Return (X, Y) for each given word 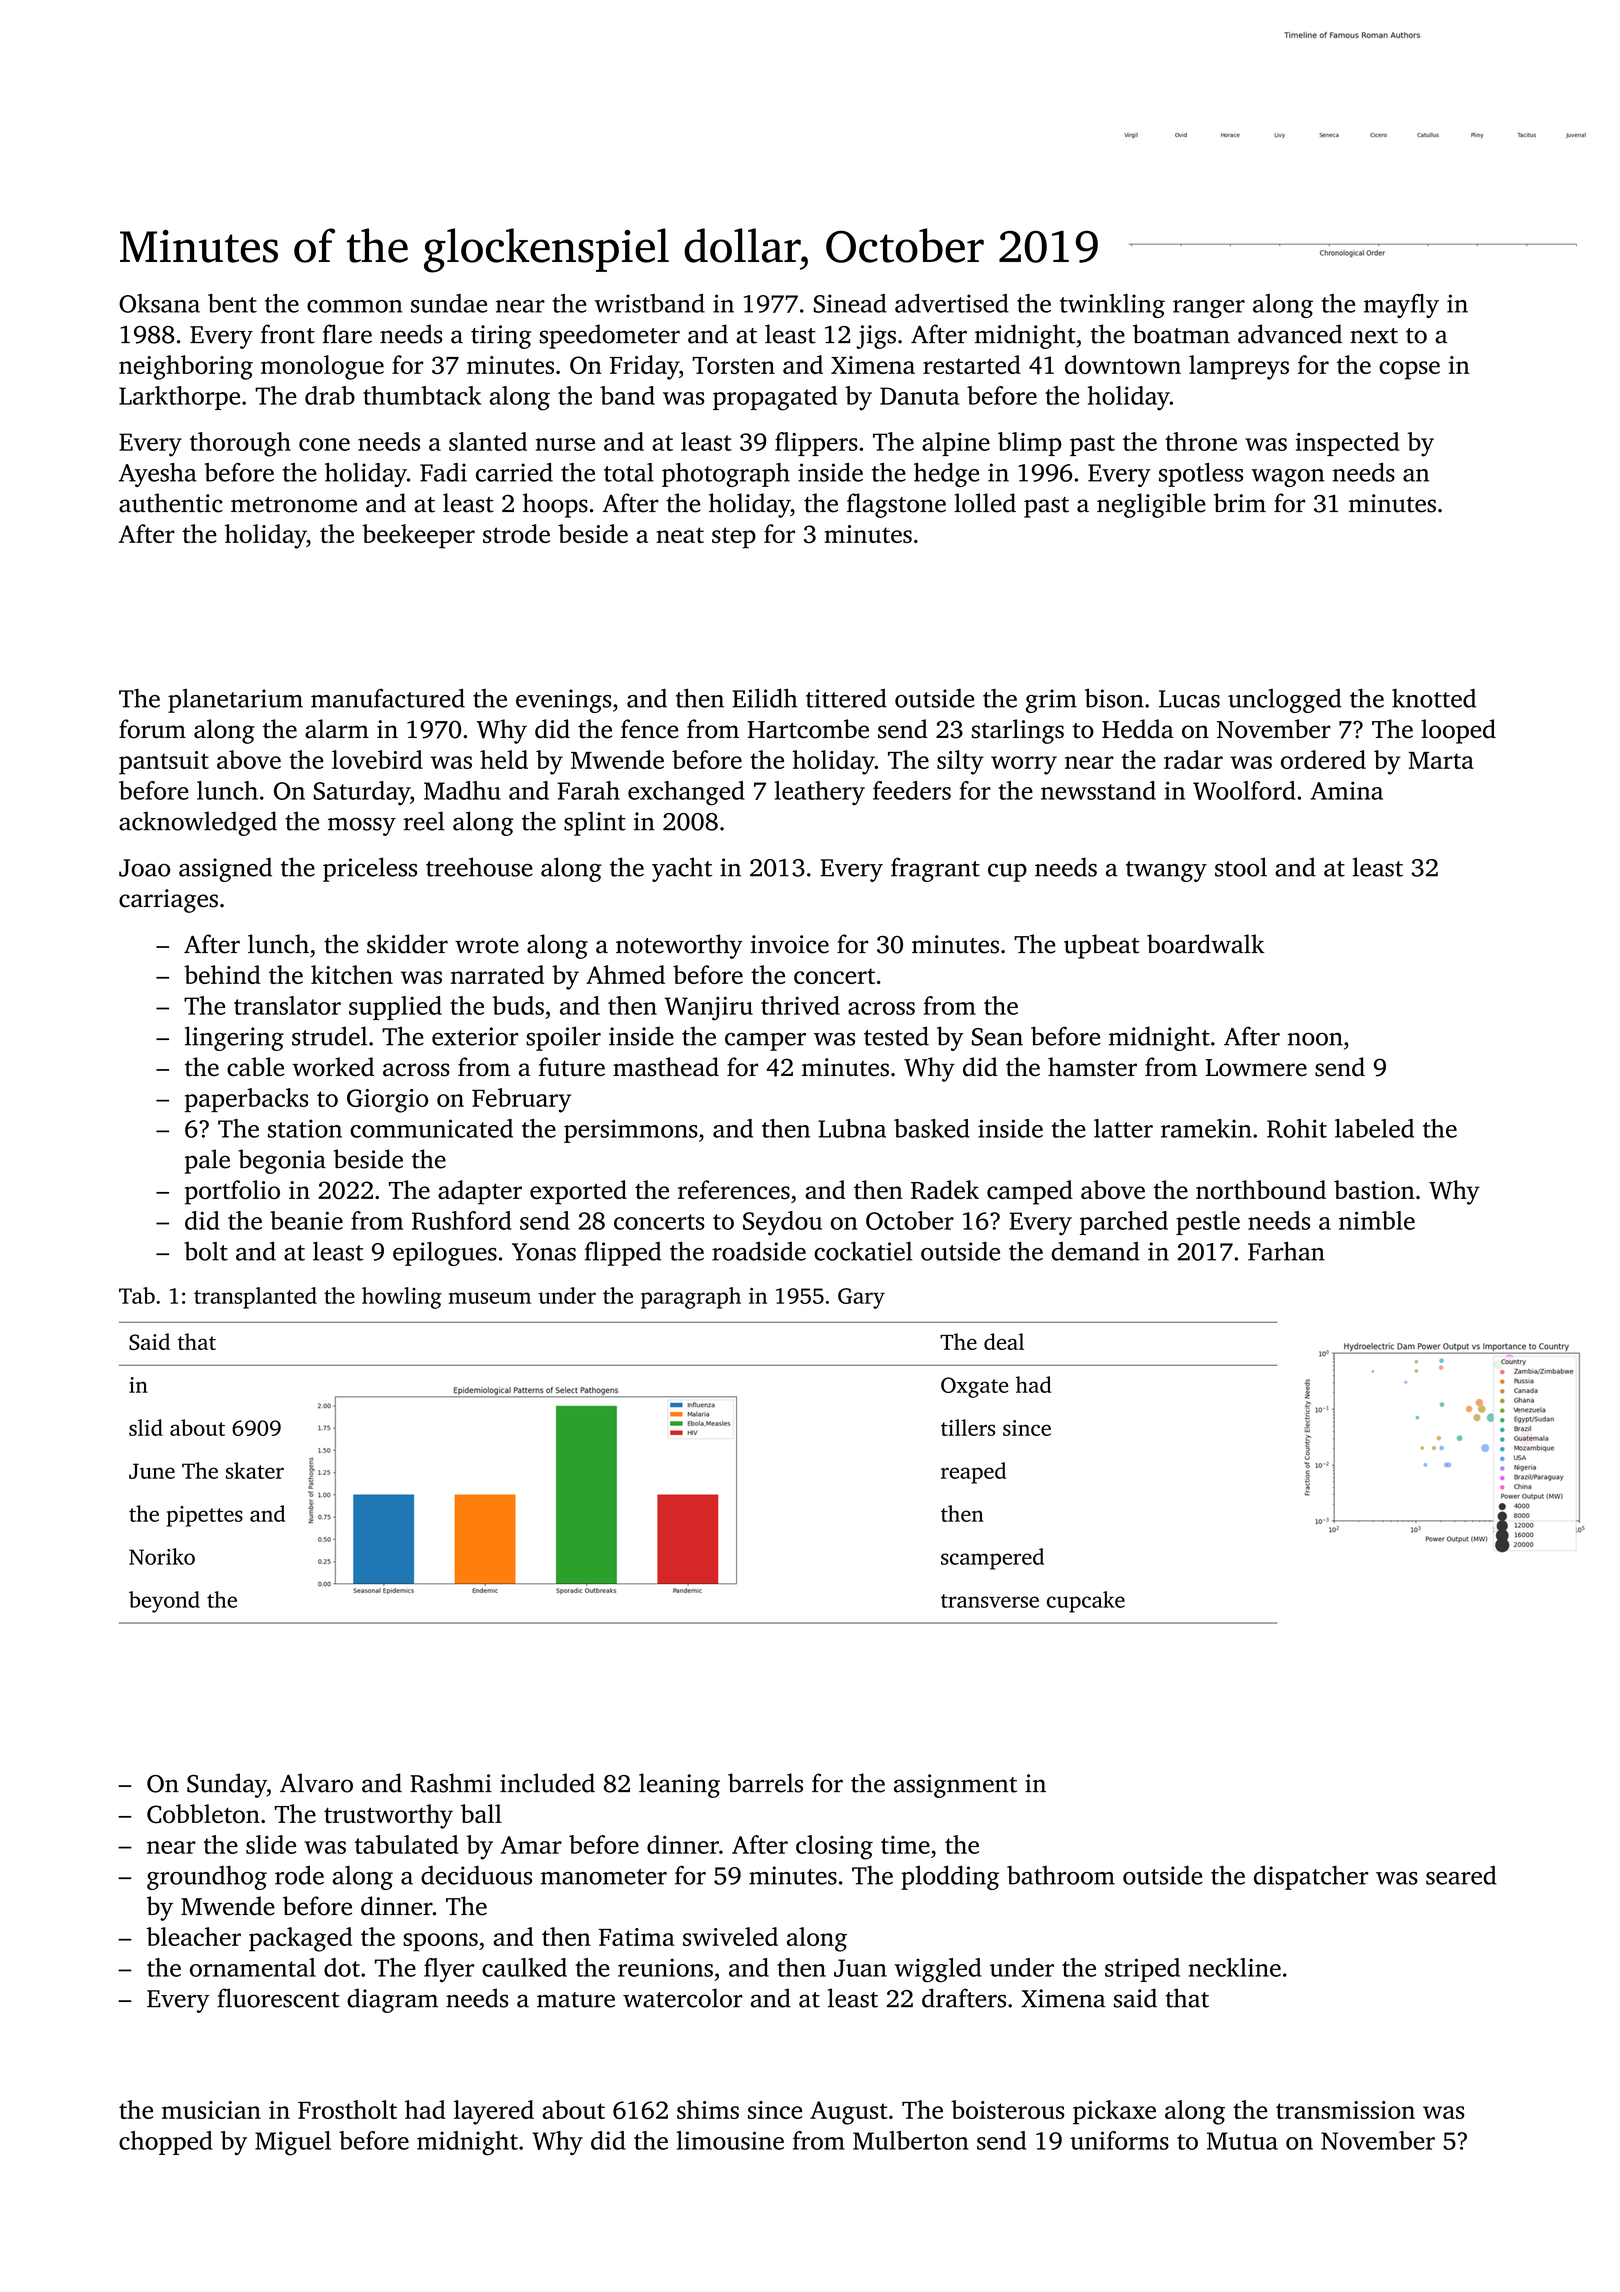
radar (1193, 759)
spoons (440, 1942)
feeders (912, 790)
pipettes (205, 1516)
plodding (950, 1877)
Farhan (1286, 1251)
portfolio (232, 1192)
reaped (973, 1473)
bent (232, 303)
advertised (952, 303)
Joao (144, 868)
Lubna (852, 1128)
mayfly (1401, 306)
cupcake (1086, 1602)
